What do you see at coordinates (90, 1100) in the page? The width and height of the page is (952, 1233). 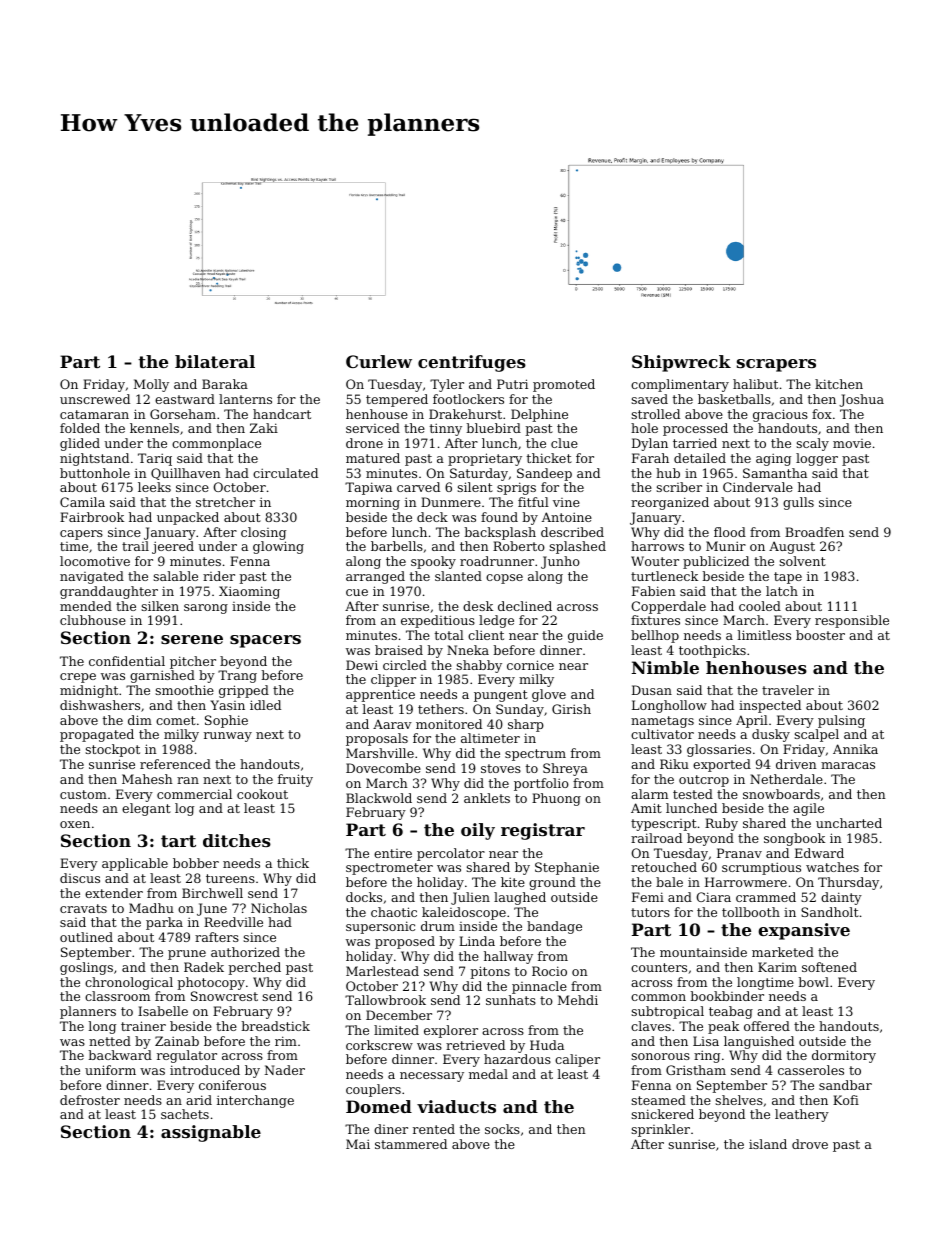 I see `defroster` at bounding box center [90, 1100].
